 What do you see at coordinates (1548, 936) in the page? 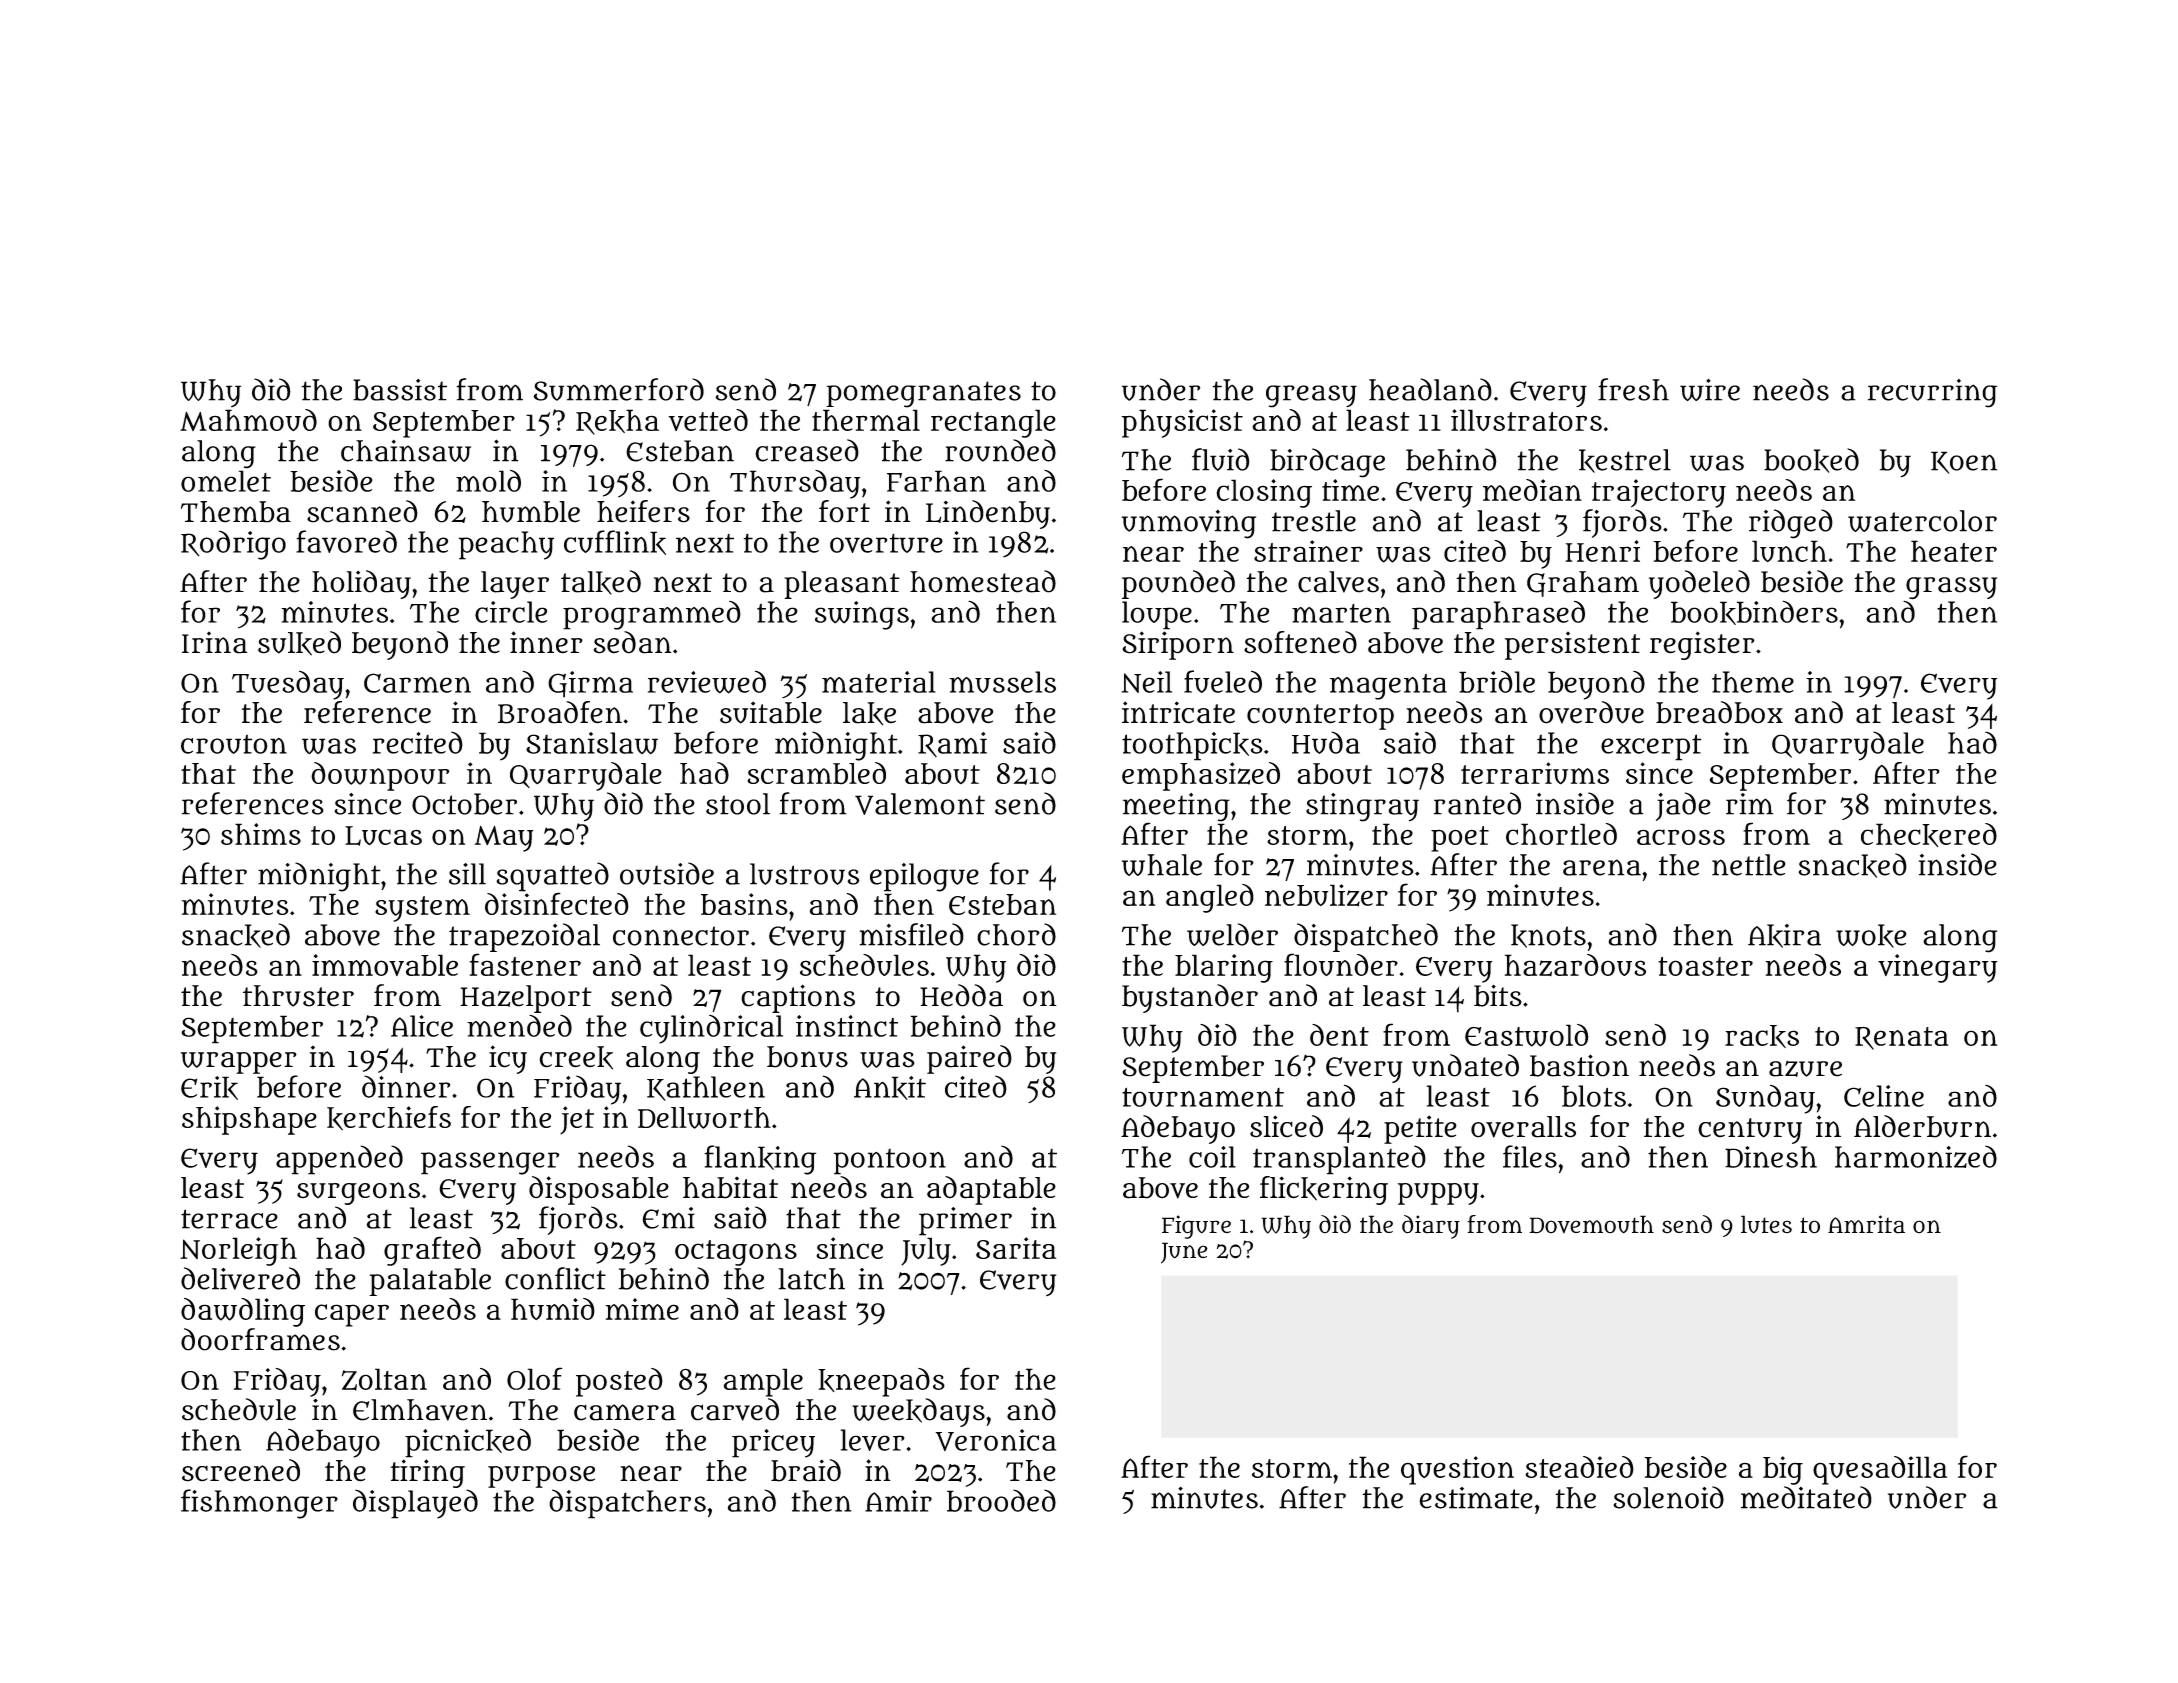
I see `knots` at bounding box center [1548, 936].
